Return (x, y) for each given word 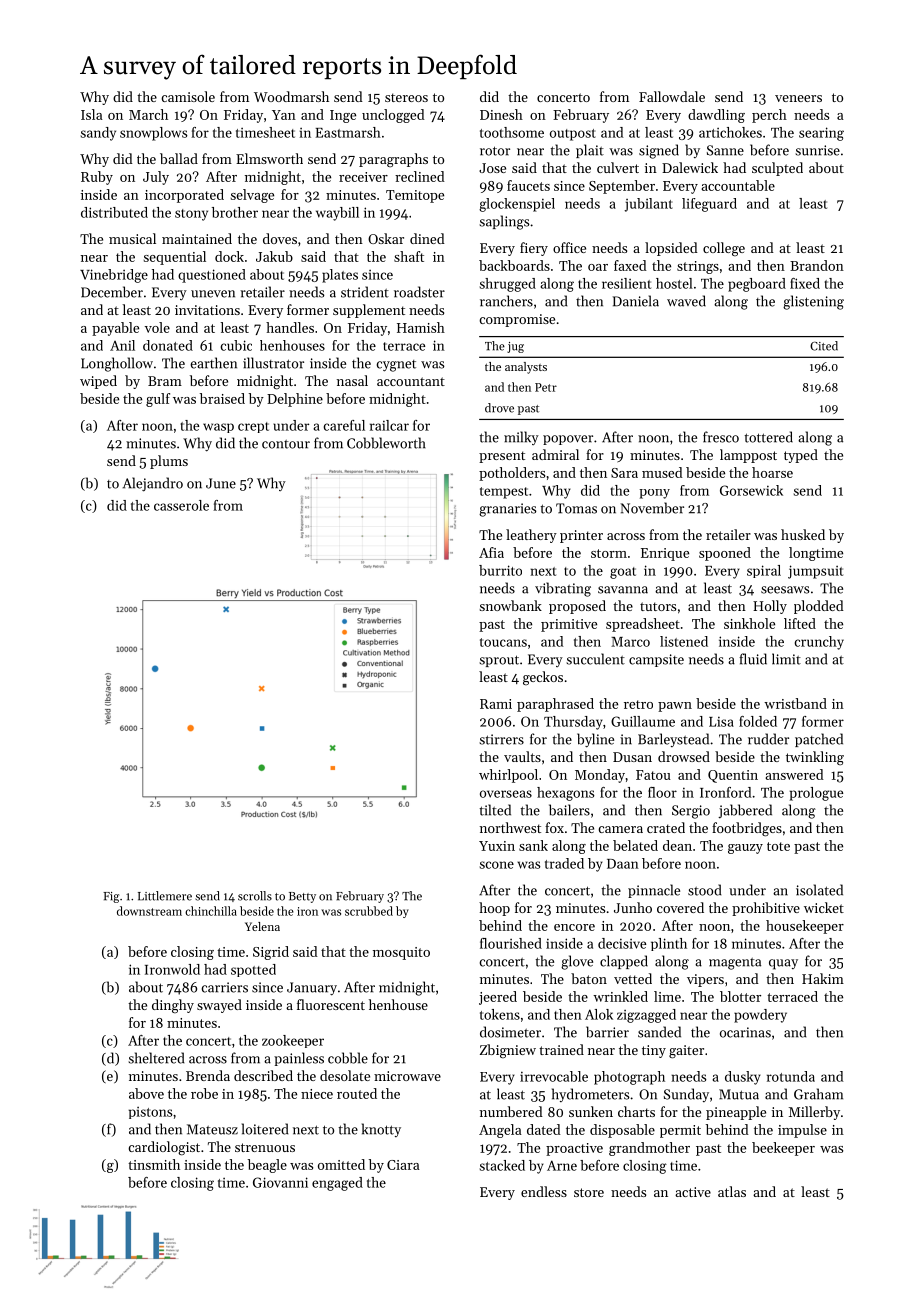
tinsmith (154, 1164)
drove (499, 408)
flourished (511, 943)
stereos (406, 97)
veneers (798, 98)
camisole (188, 96)
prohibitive (766, 909)
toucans (503, 642)
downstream (149, 911)
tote (778, 846)
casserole (181, 505)
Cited (824, 346)
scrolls (255, 896)
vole (157, 327)
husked (803, 534)
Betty (302, 897)
